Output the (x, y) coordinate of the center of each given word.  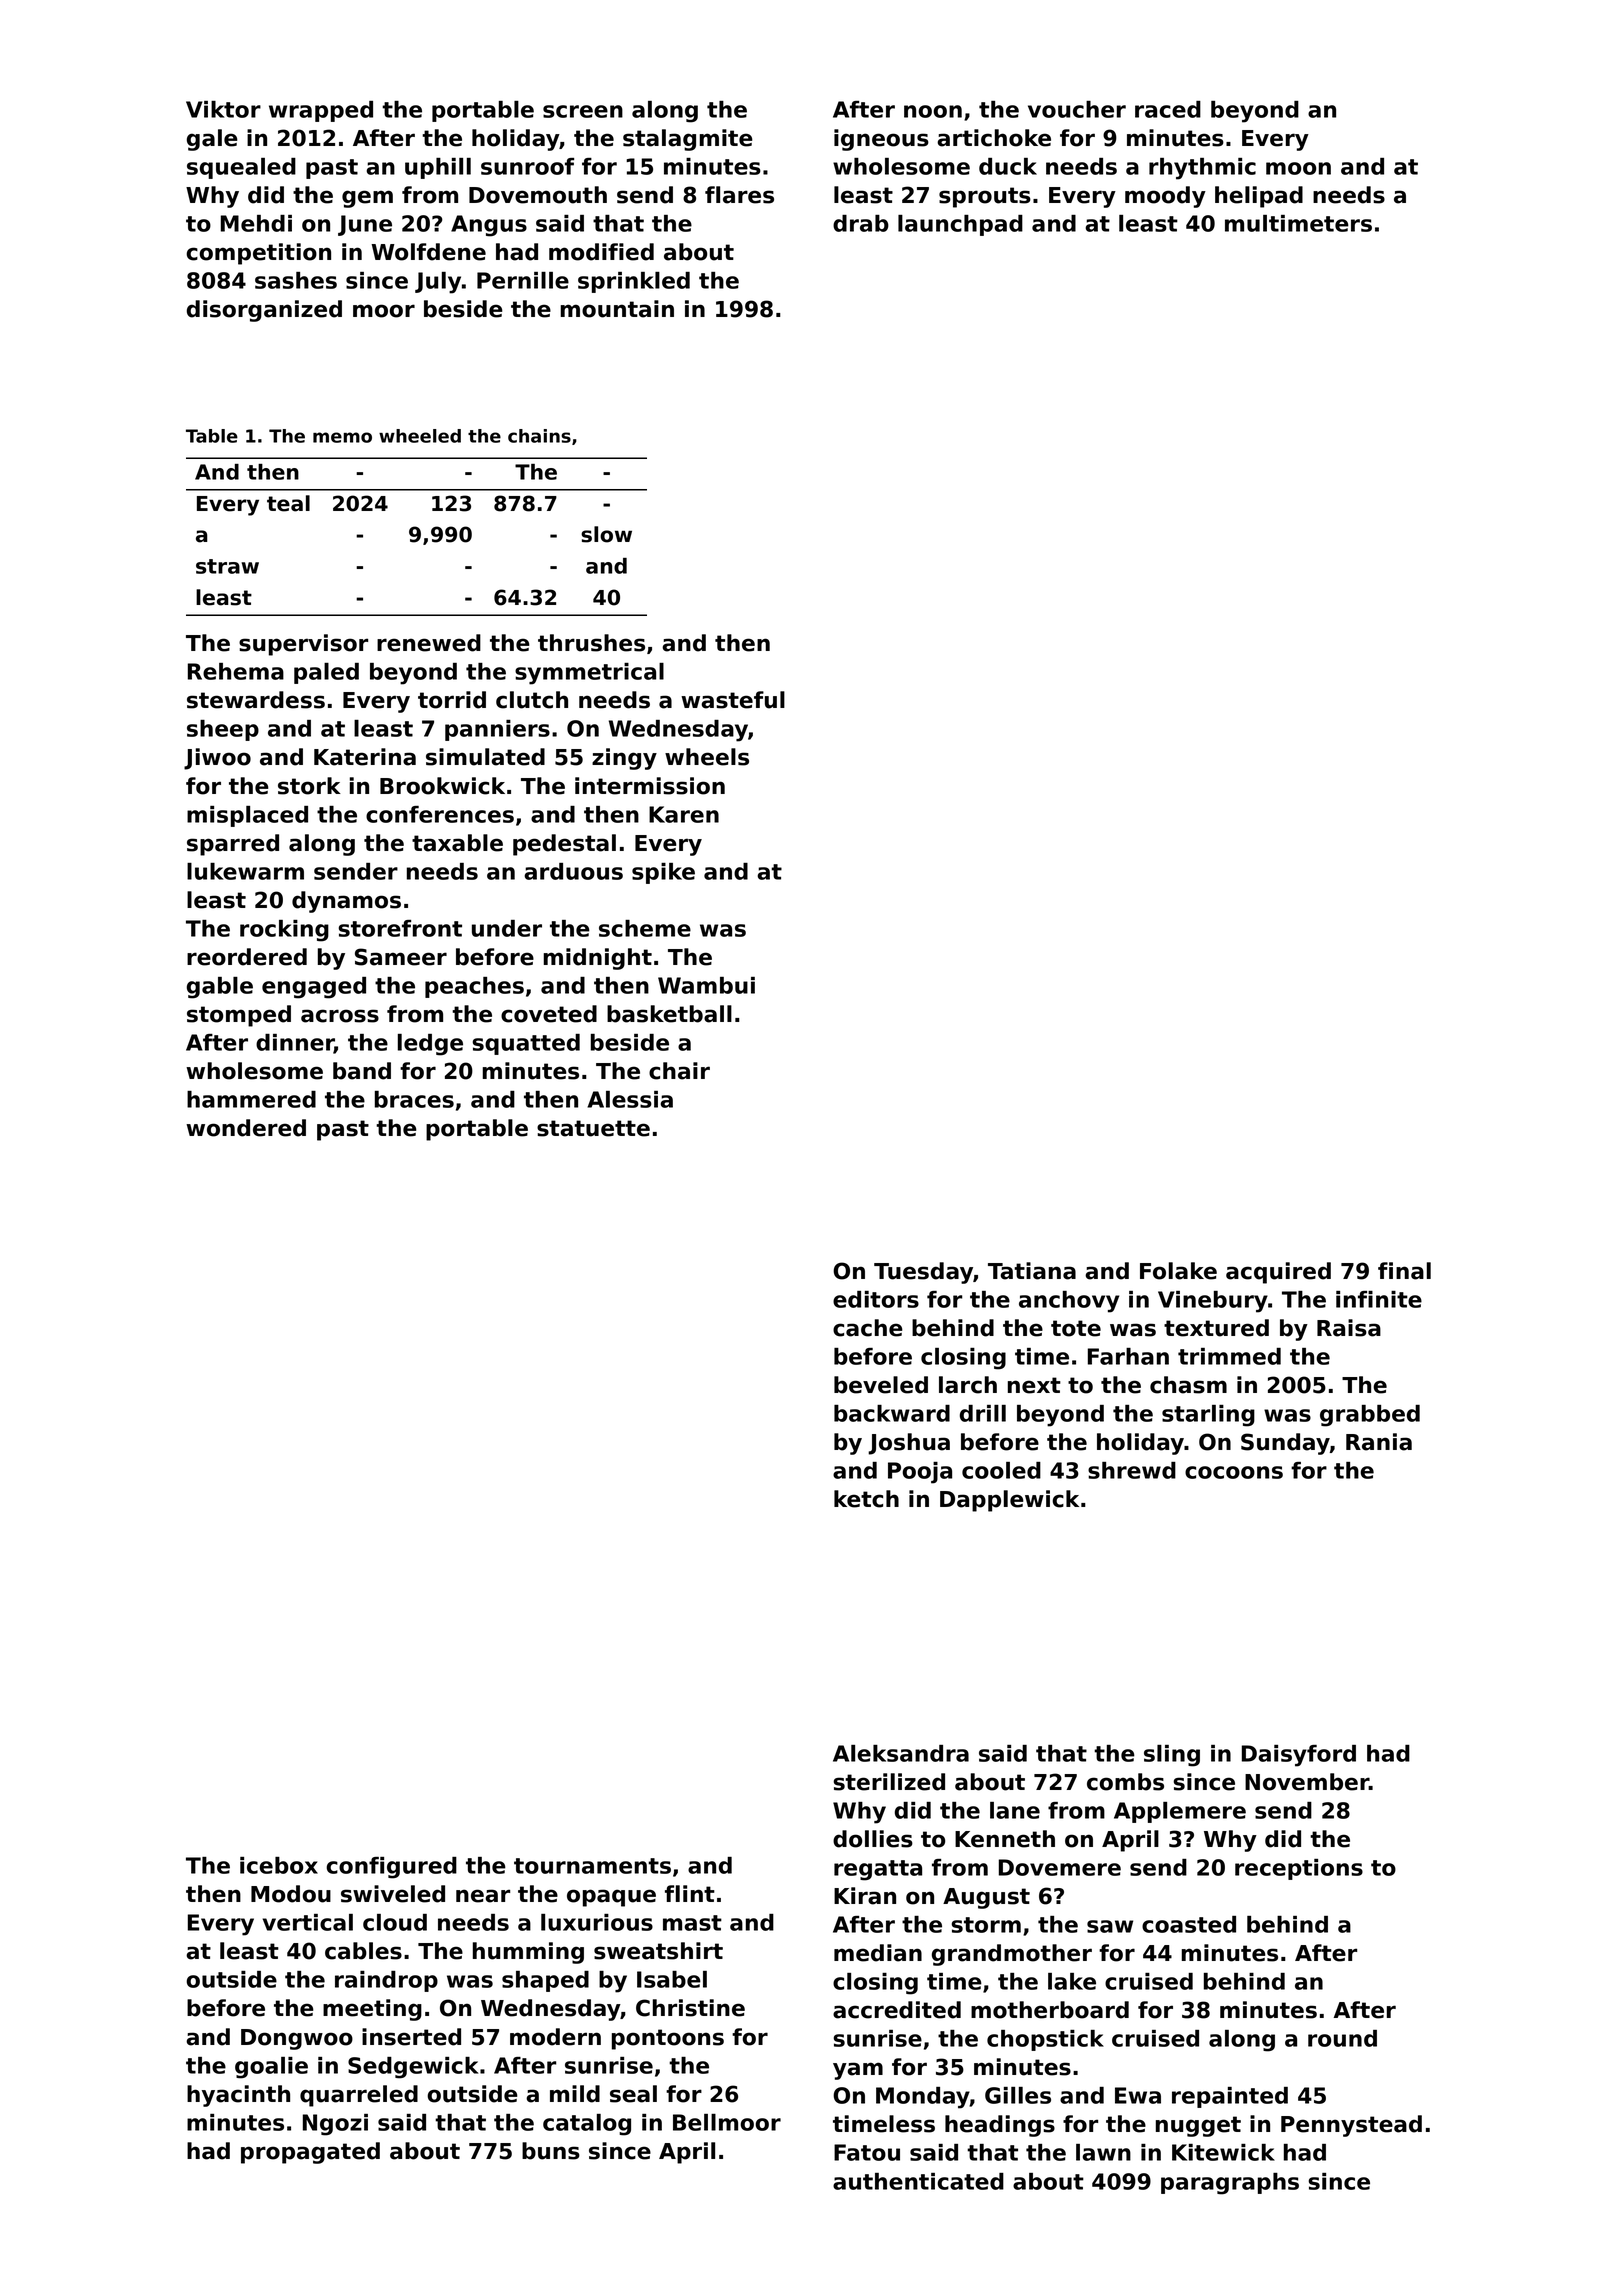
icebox (279, 1865)
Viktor (223, 109)
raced (1168, 109)
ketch (866, 1499)
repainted (1230, 2097)
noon (933, 111)
